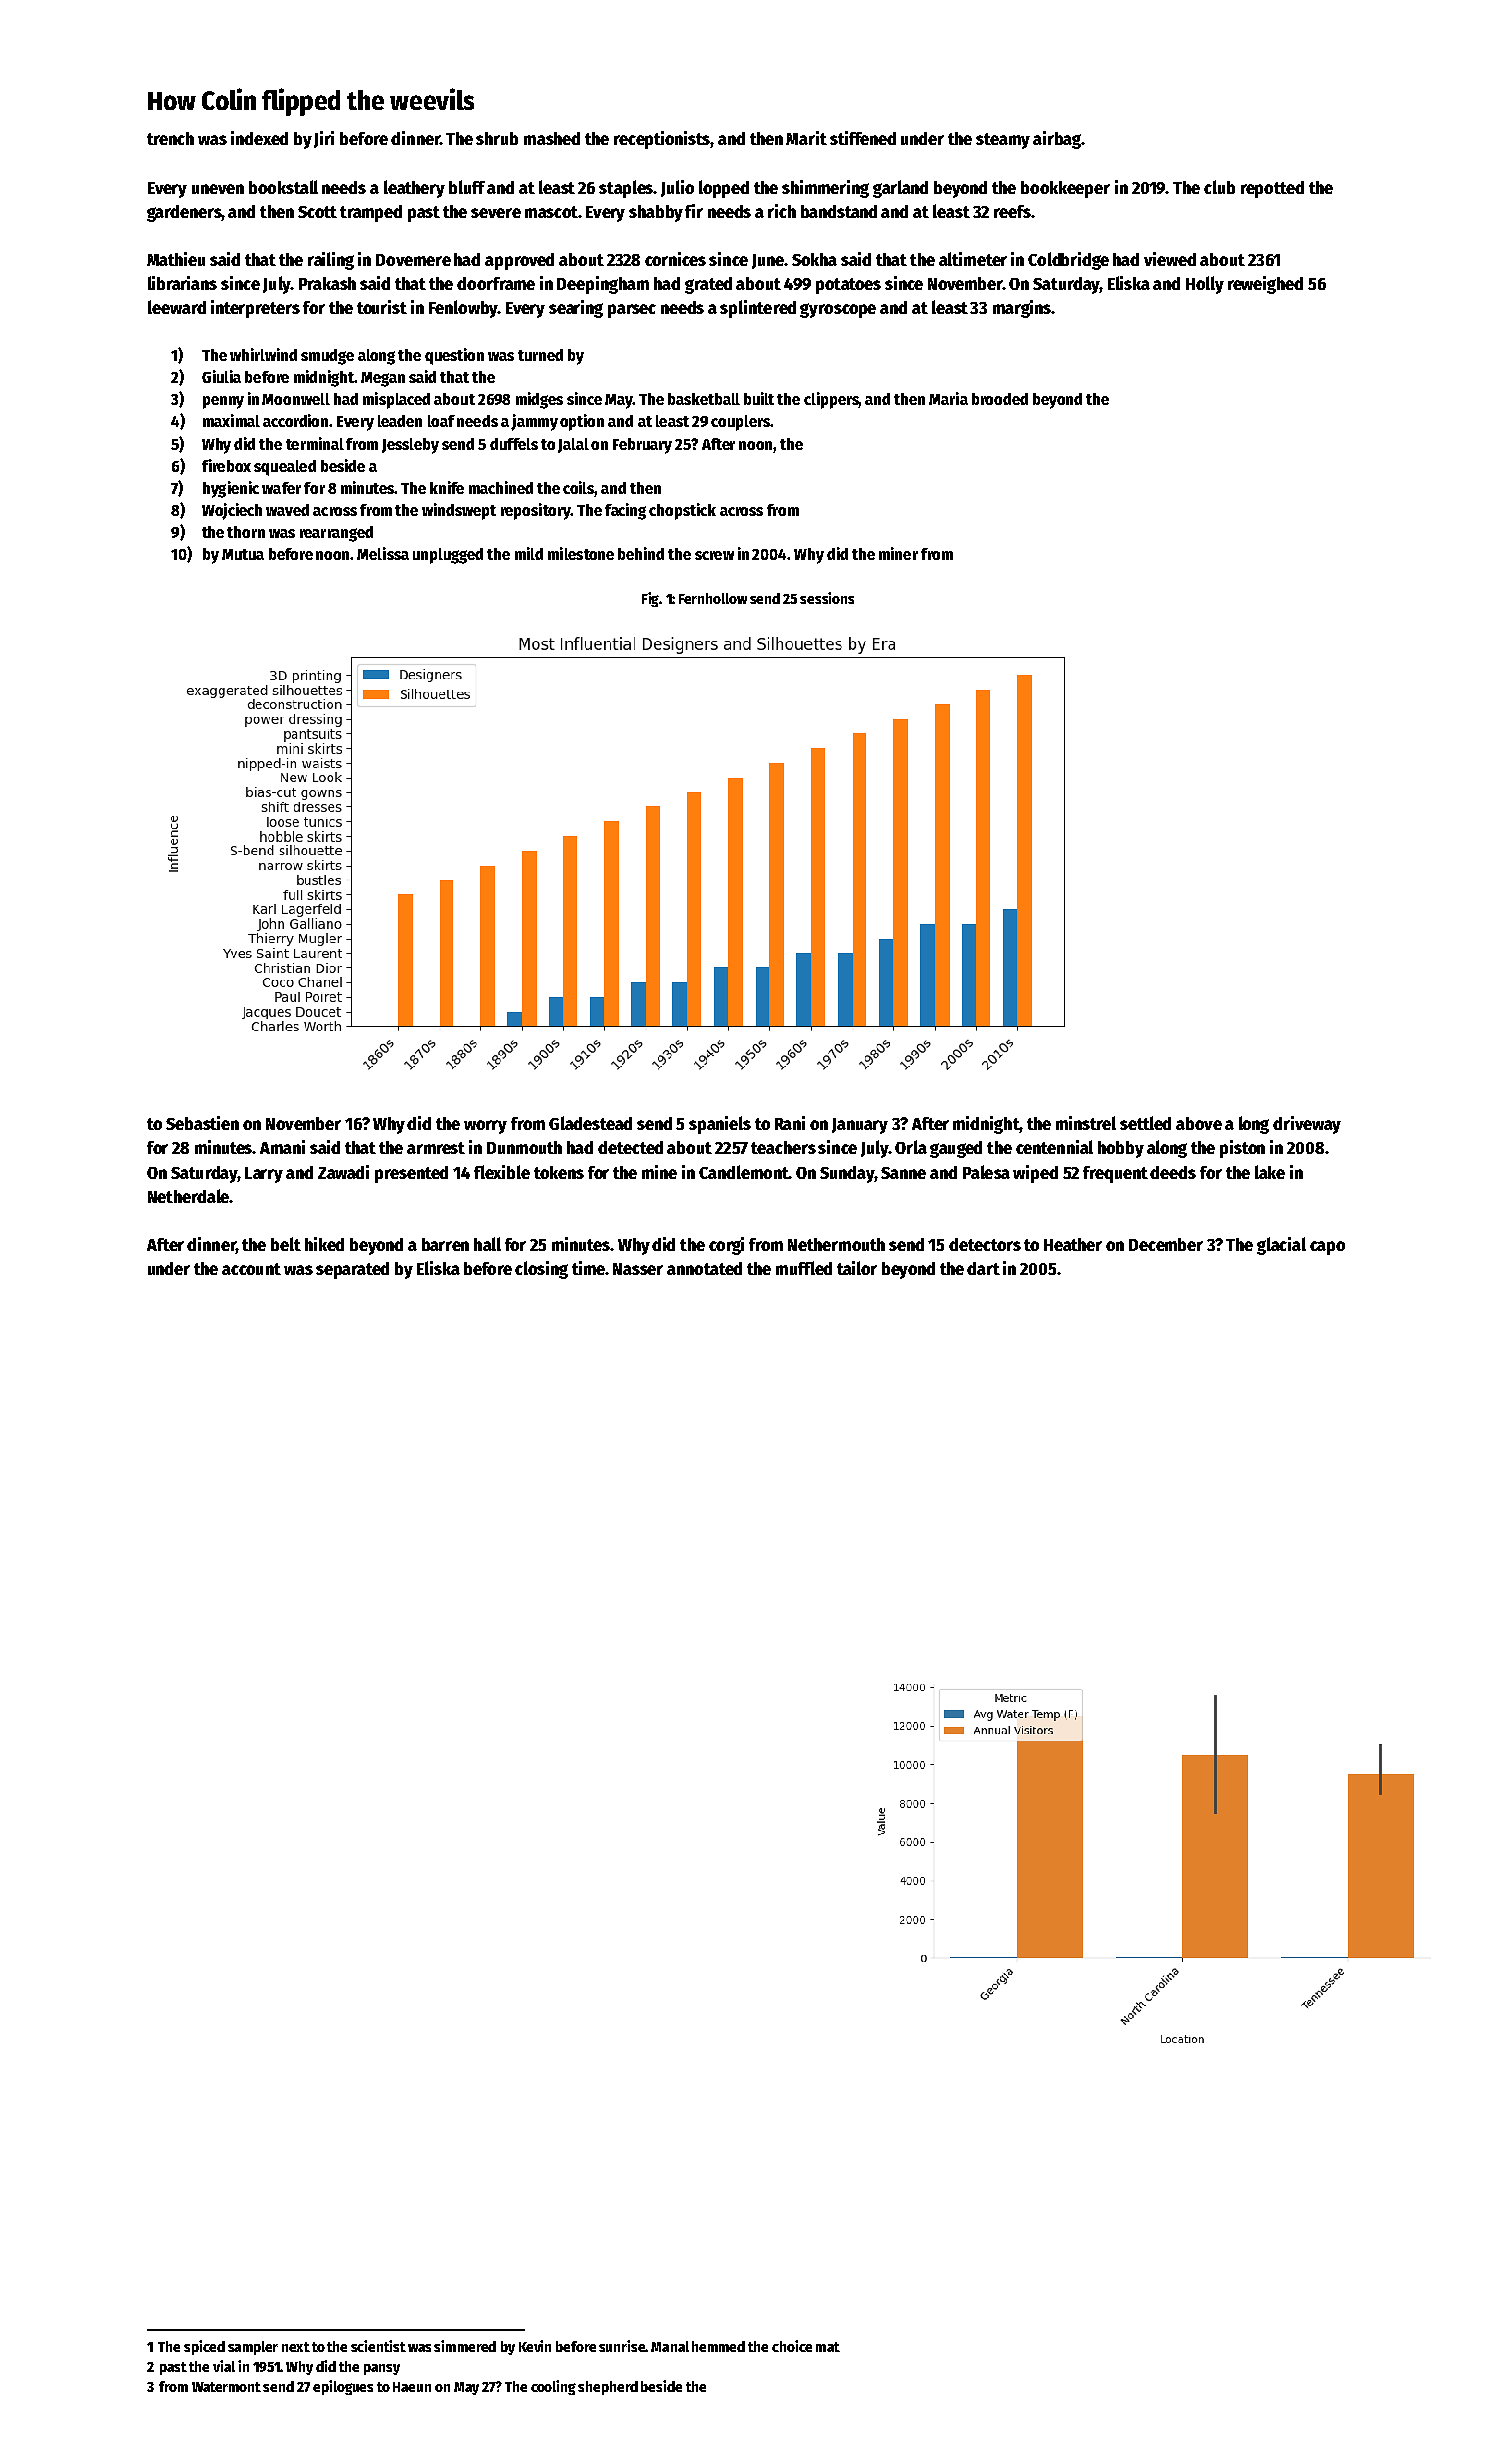  What do you see at coordinates (412, 2387) in the screenshot?
I see `Haeun` at bounding box center [412, 2387].
